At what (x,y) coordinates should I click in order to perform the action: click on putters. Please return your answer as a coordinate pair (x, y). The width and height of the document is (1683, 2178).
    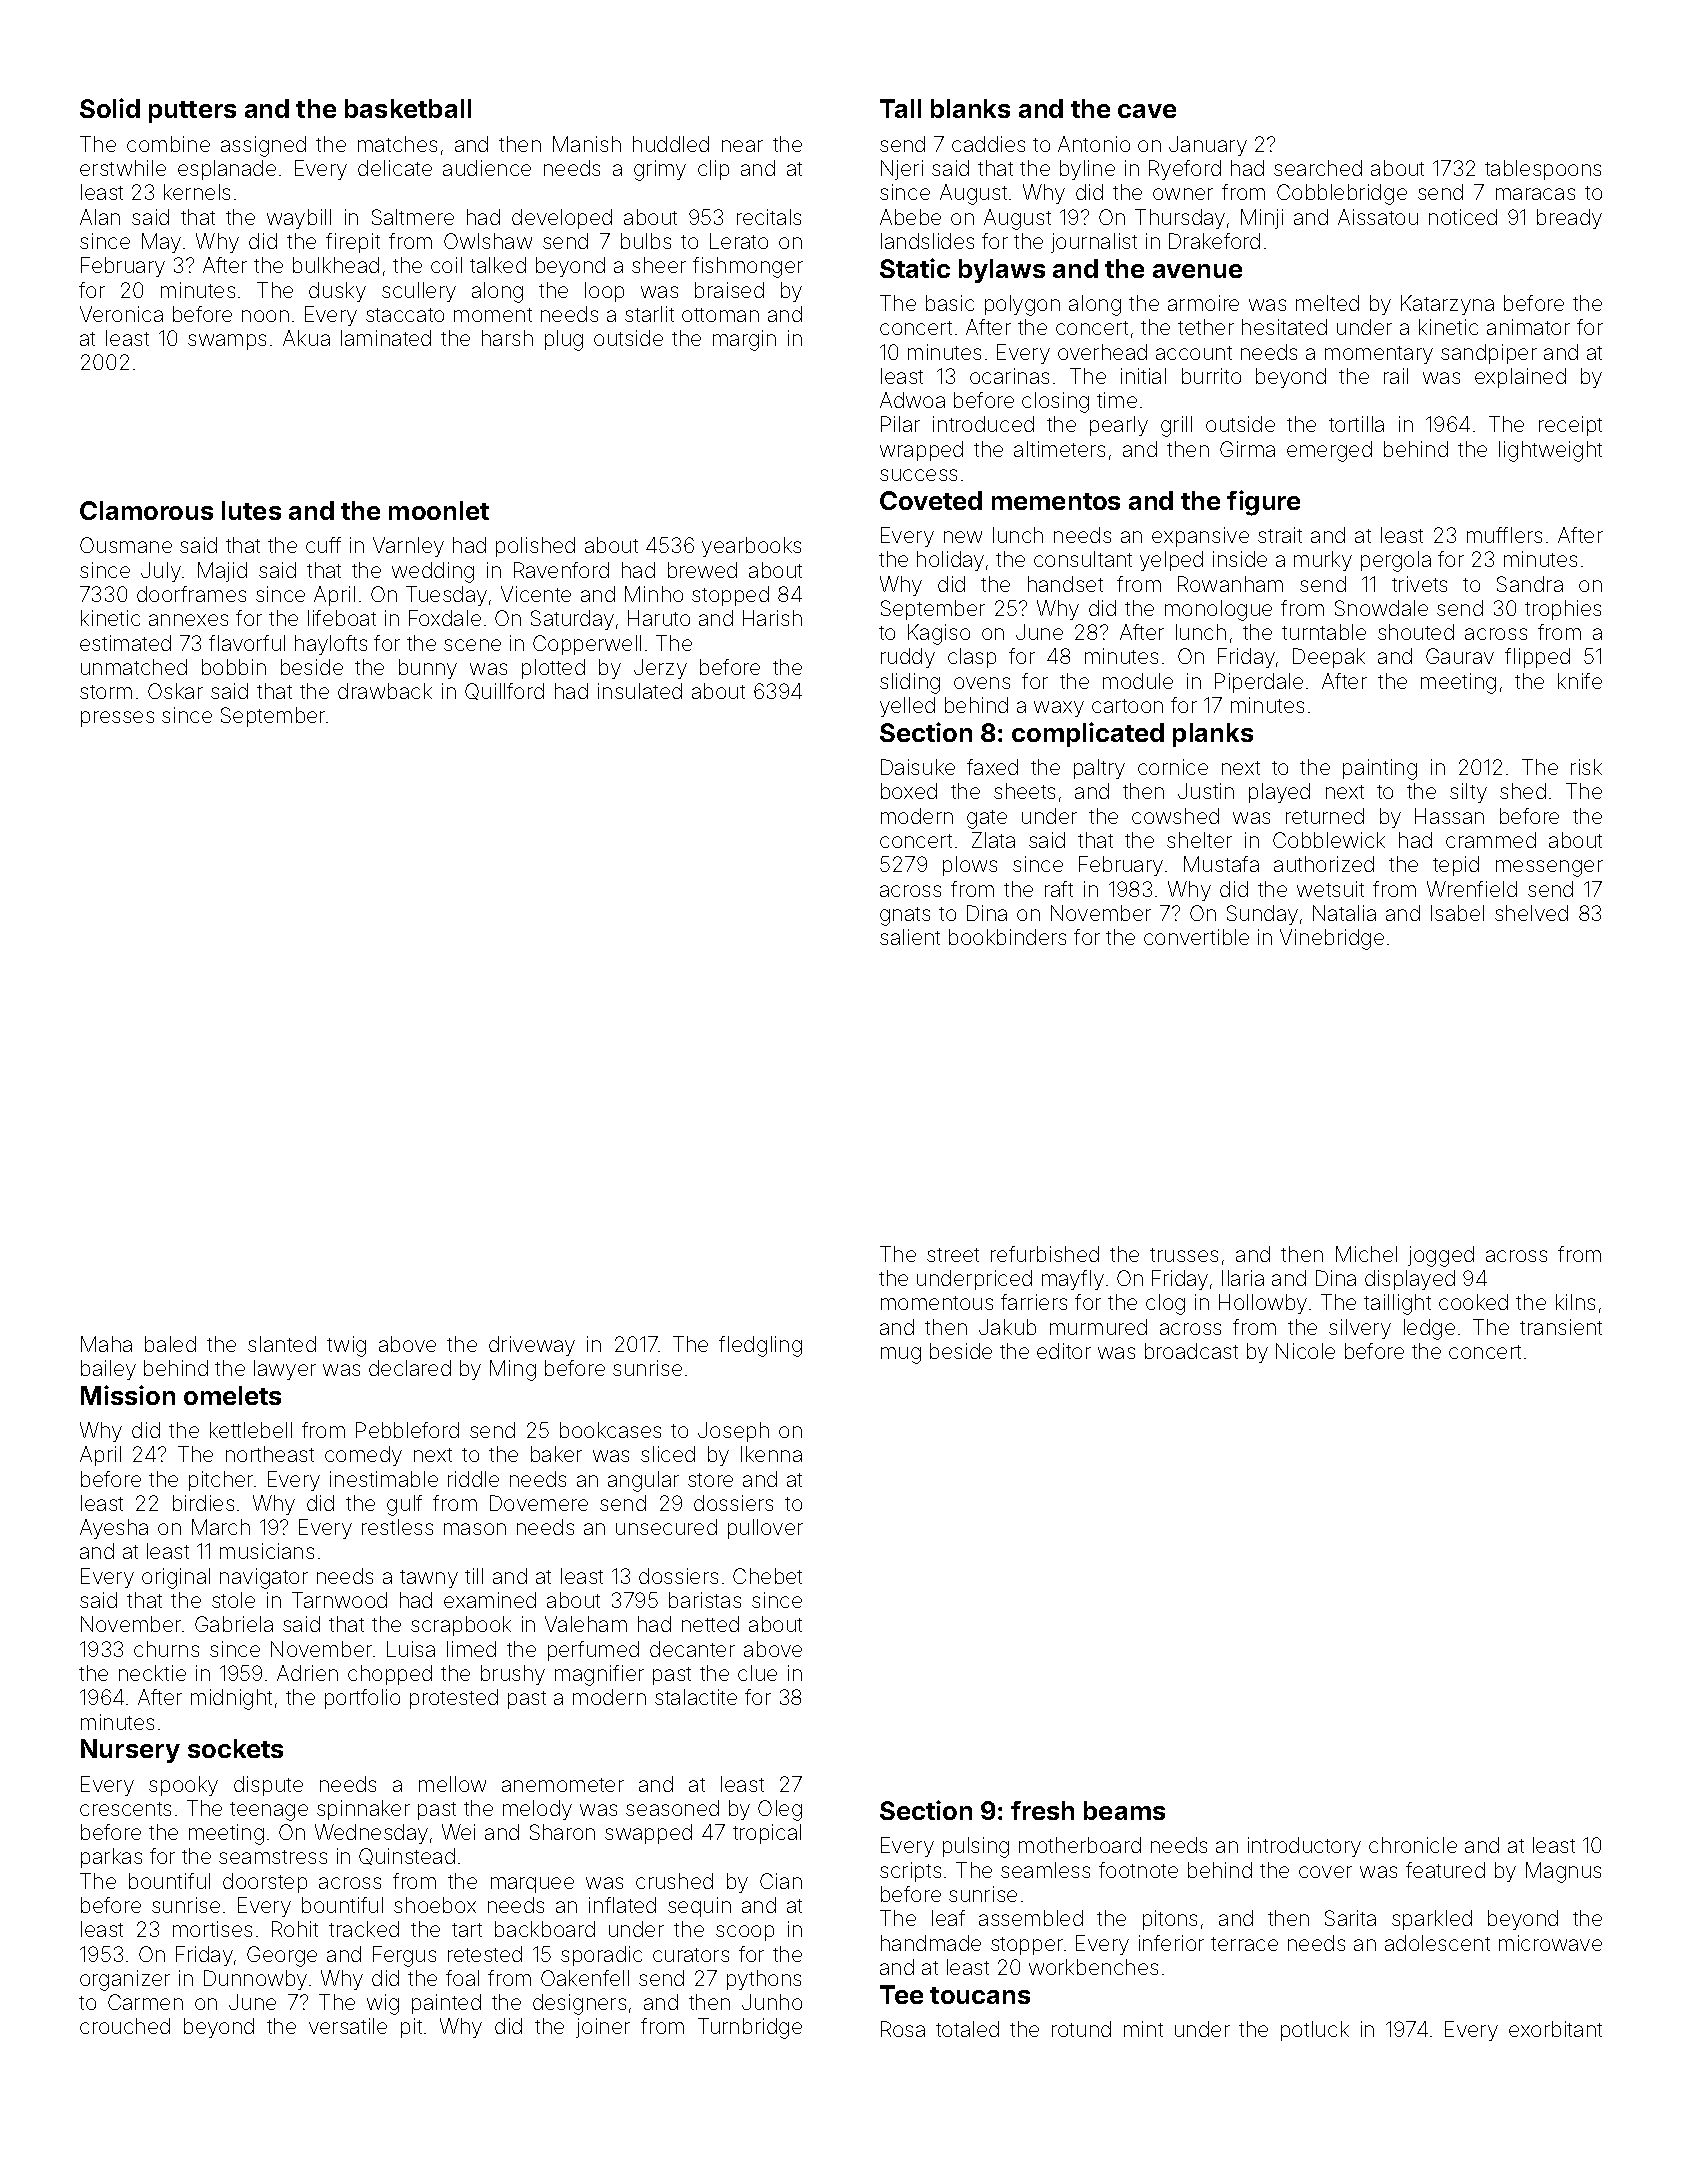
    Looking at the image, I should click on (192, 112).
